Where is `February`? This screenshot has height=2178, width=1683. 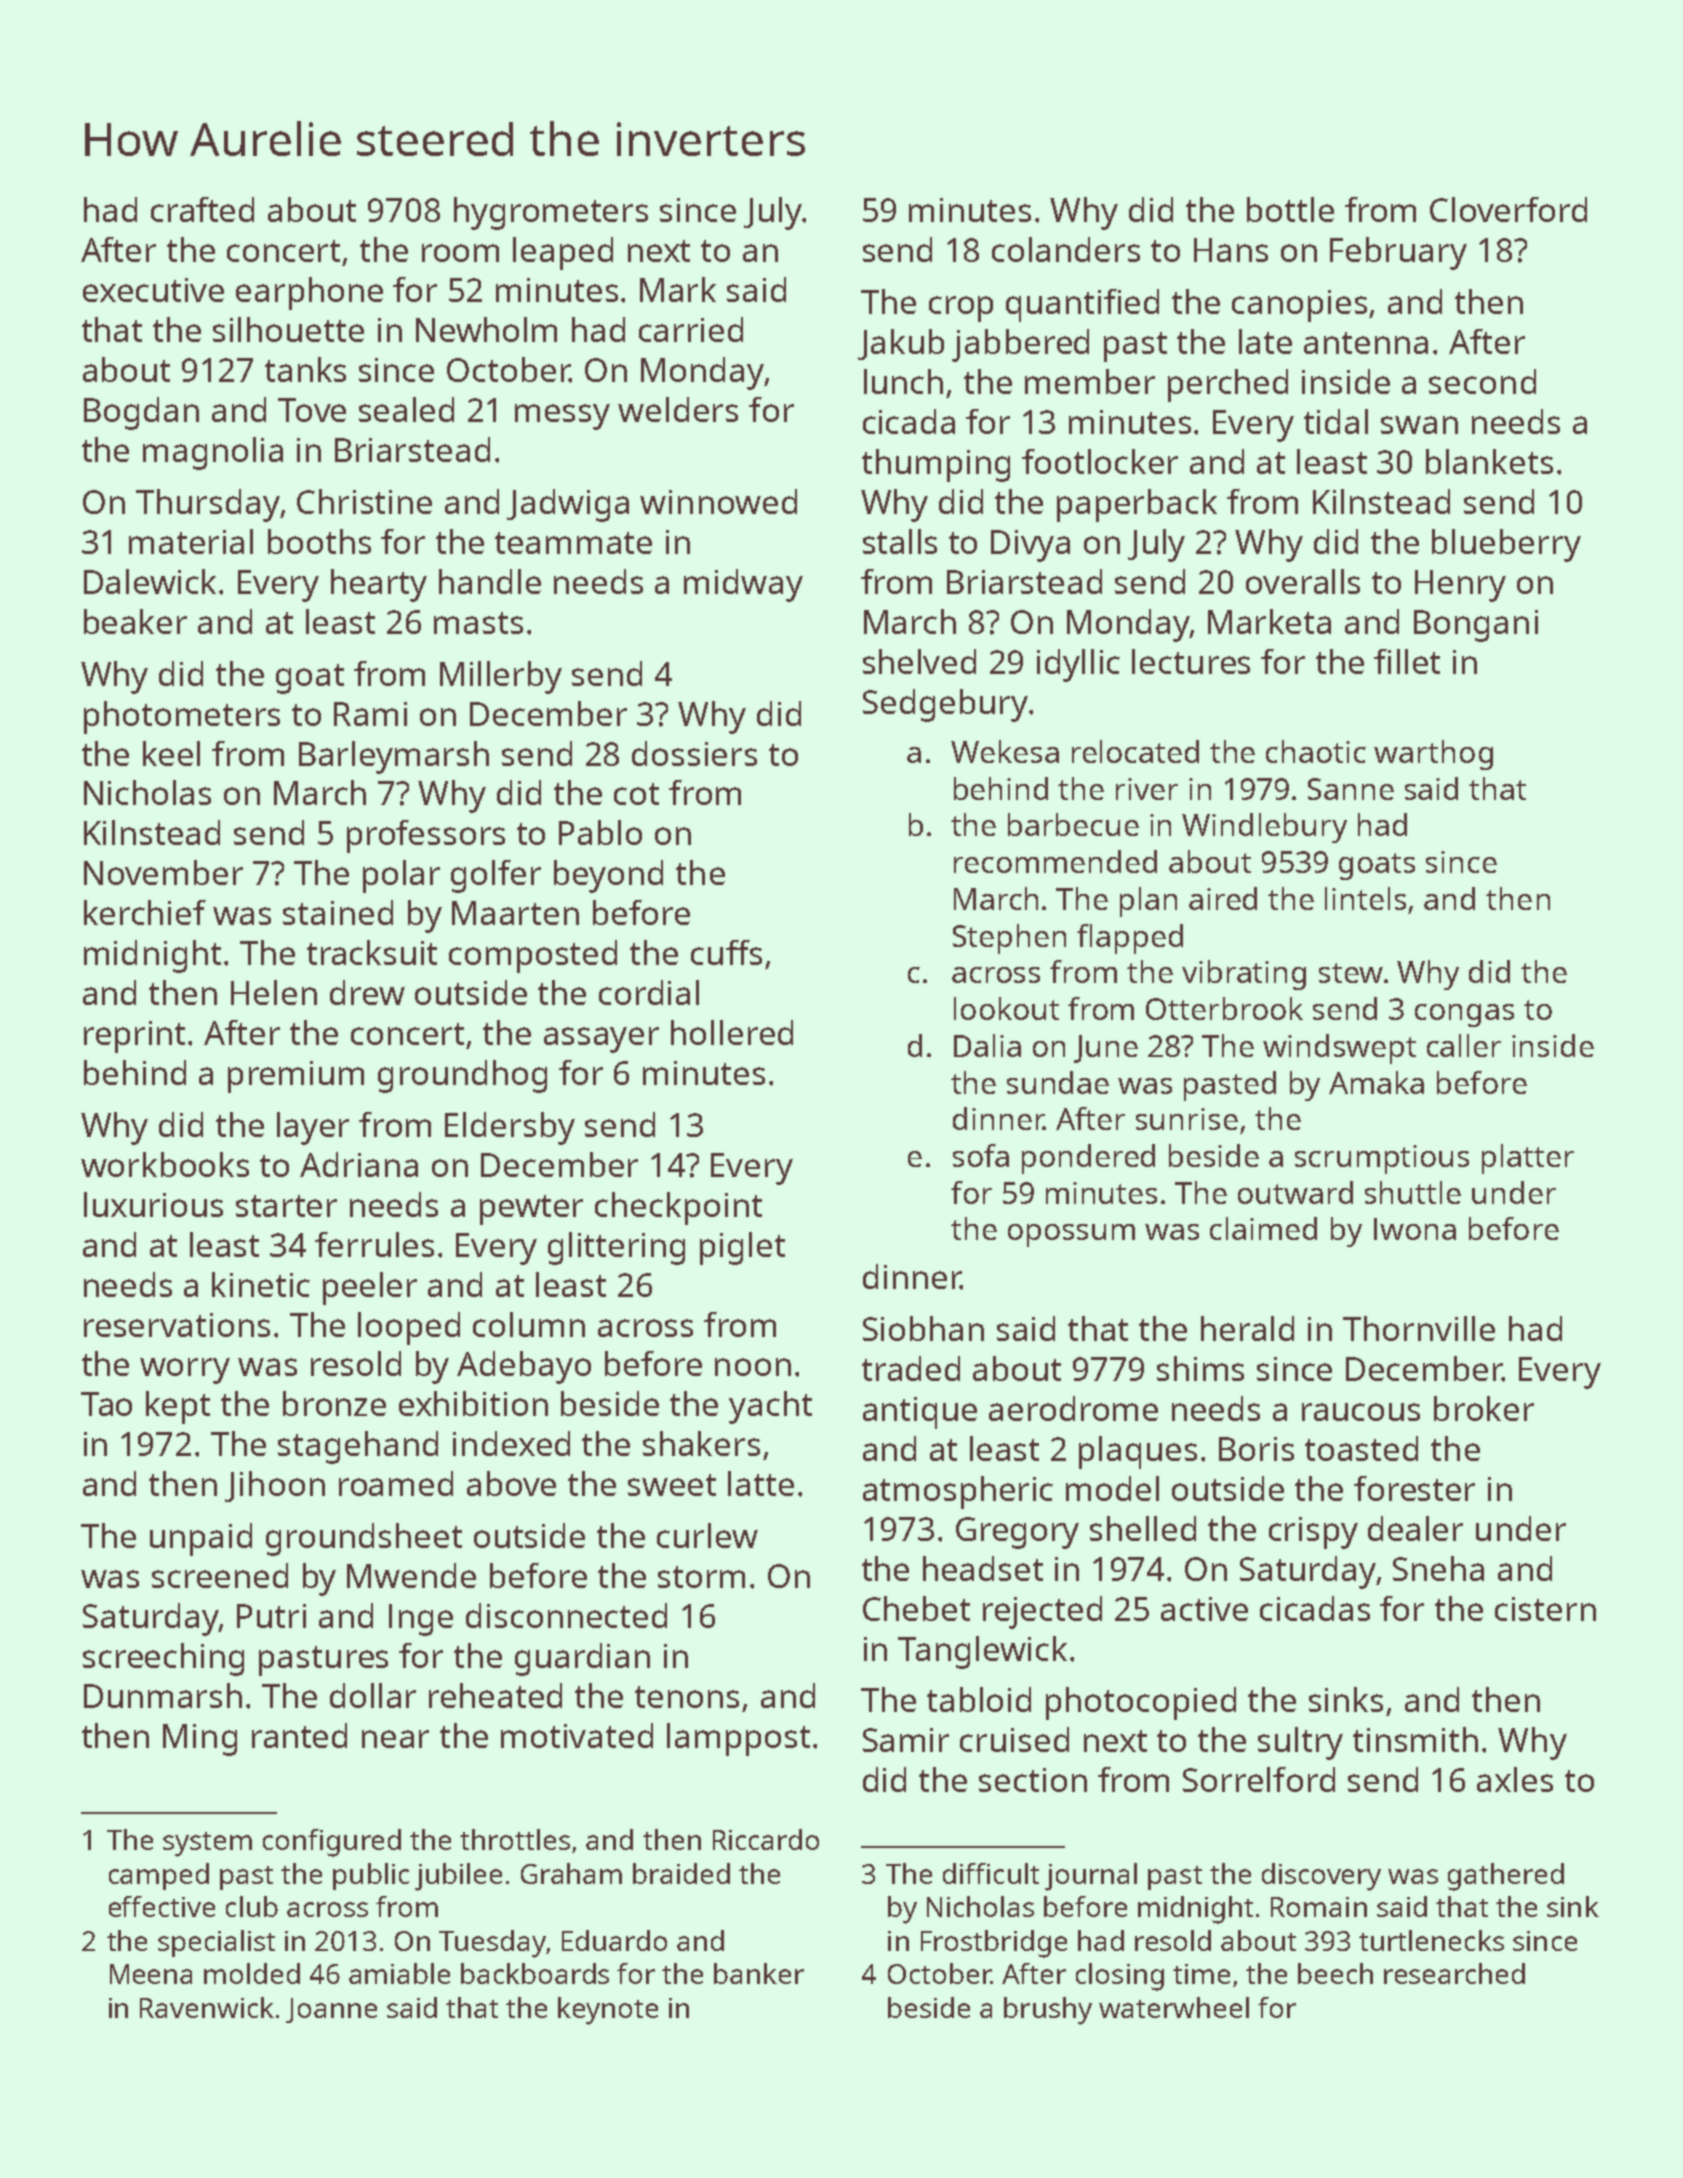
February is located at coordinates (1398, 253).
